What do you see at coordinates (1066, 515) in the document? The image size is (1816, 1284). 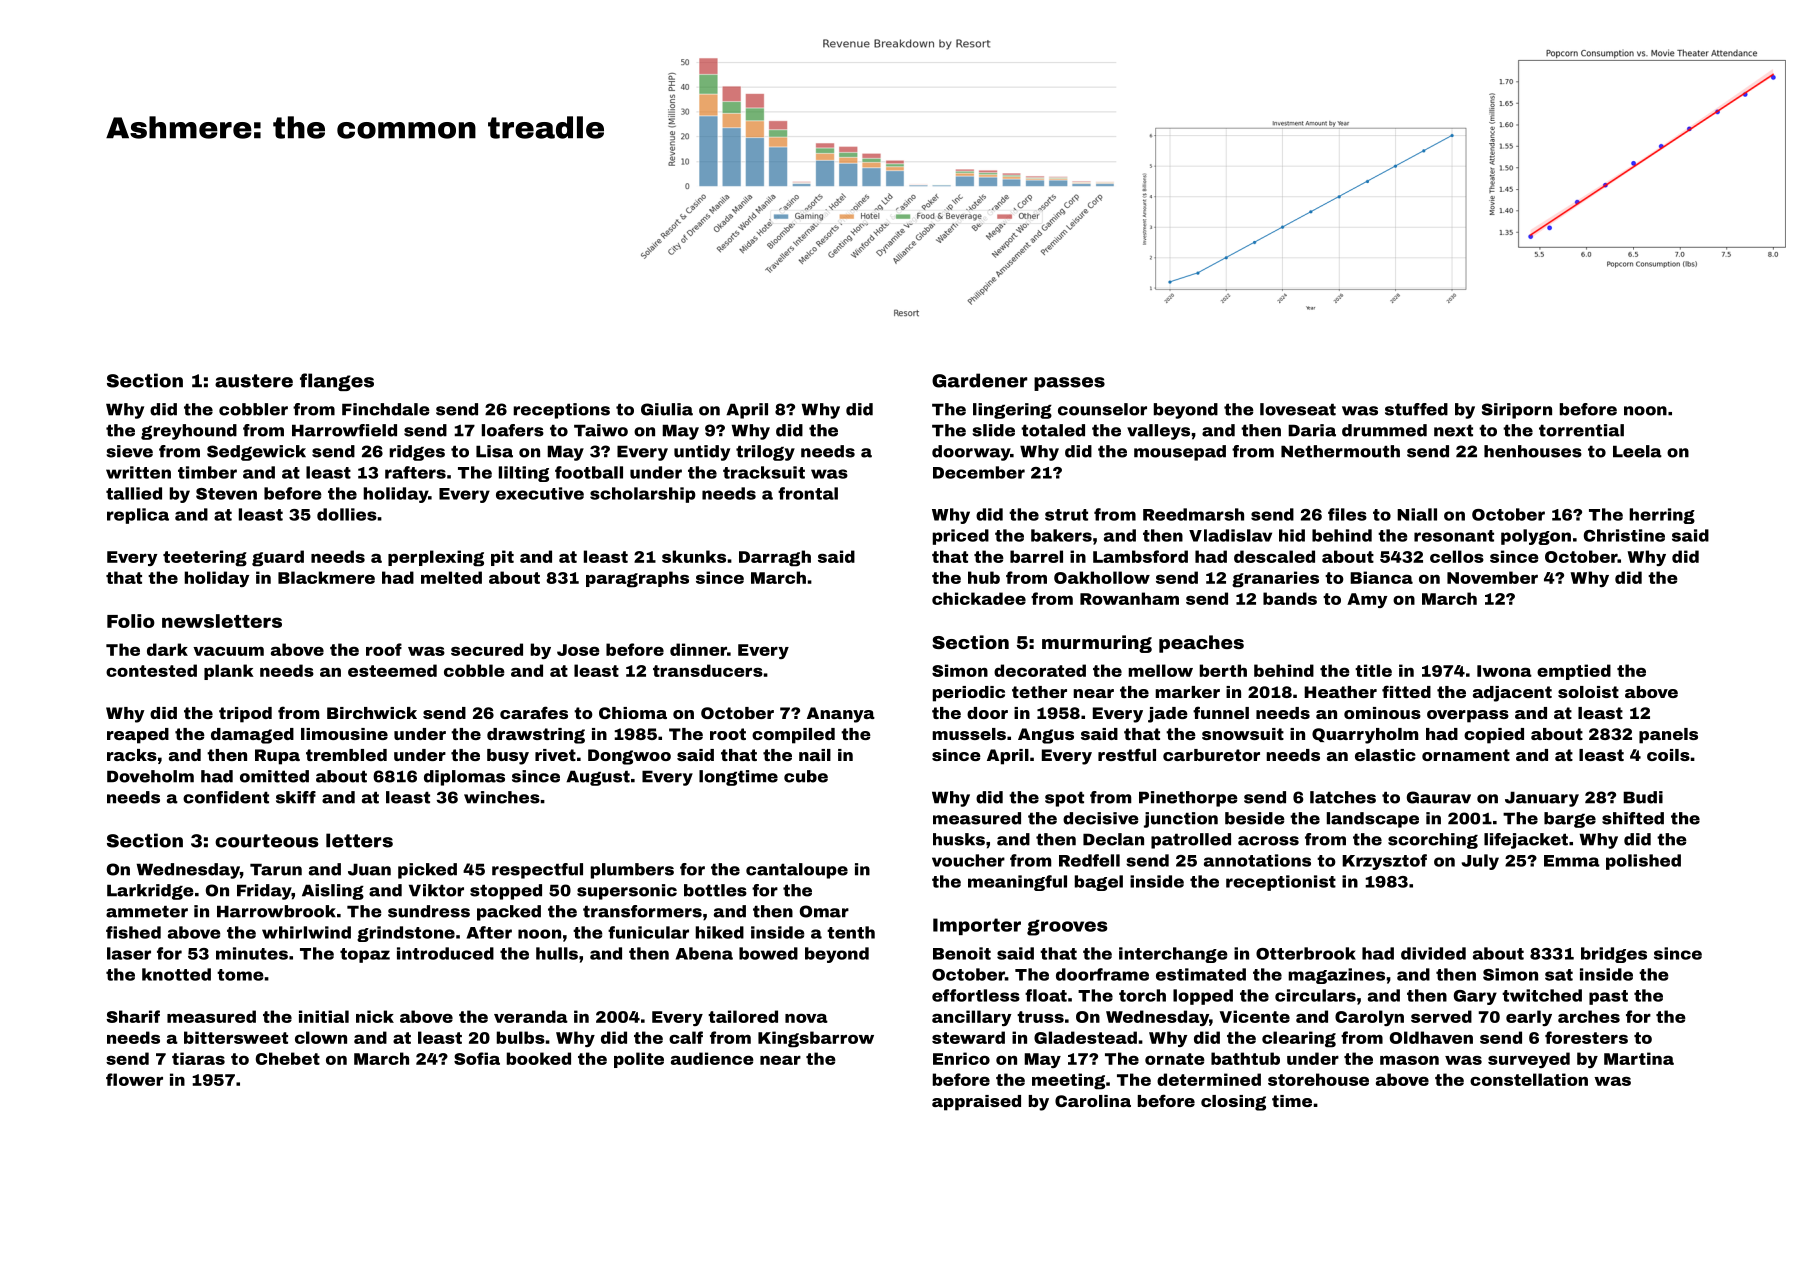 I see `strut` at bounding box center [1066, 515].
